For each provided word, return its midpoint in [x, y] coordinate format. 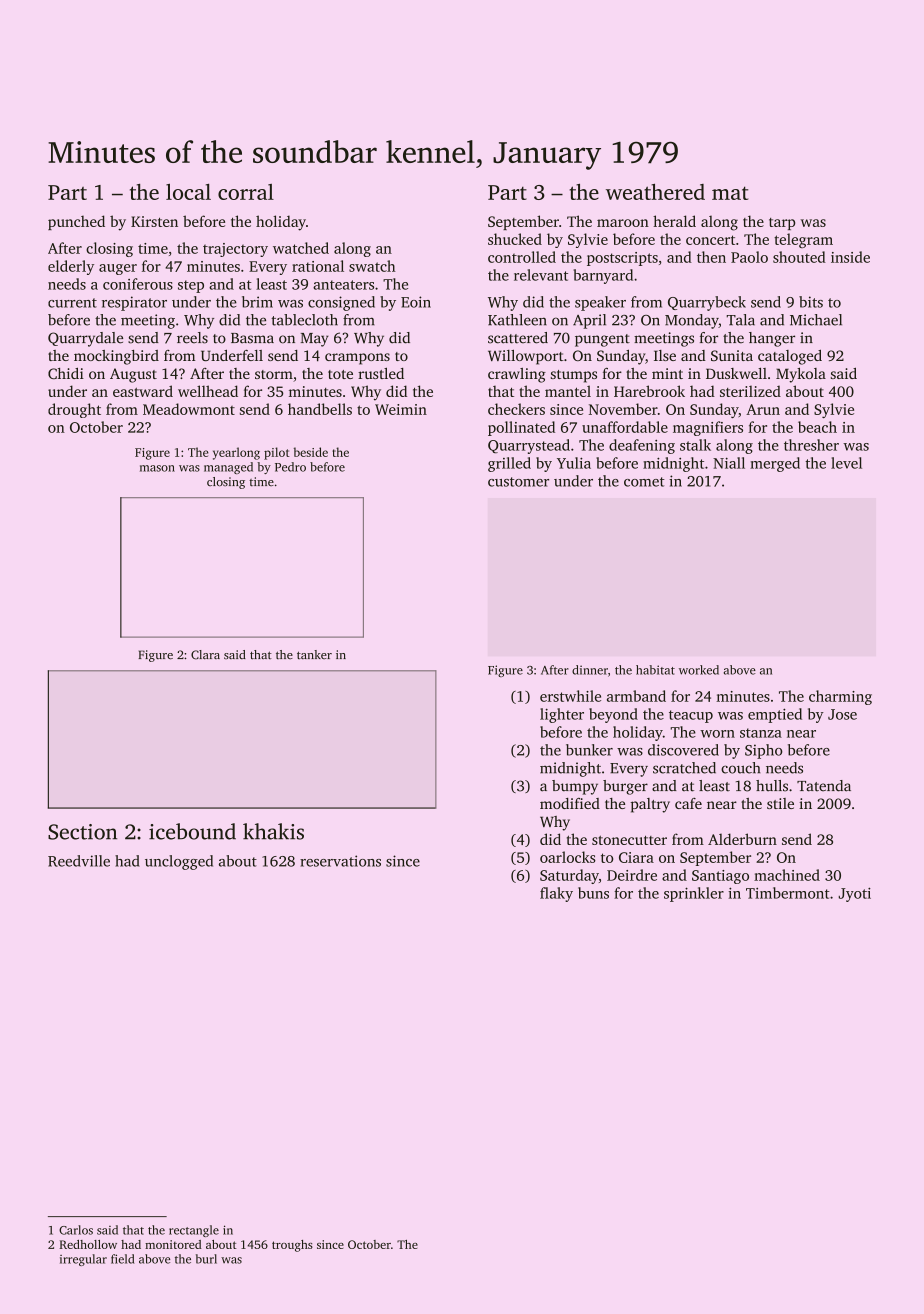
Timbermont [788, 893]
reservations [340, 861]
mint [667, 373]
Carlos [76, 1230]
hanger [772, 339]
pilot [277, 453]
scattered [518, 338]
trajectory [235, 250]
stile [780, 803]
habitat [655, 670]
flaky [556, 894]
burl [206, 1259]
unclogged [179, 862]
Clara [205, 655]
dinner [590, 670]
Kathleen [517, 320]
